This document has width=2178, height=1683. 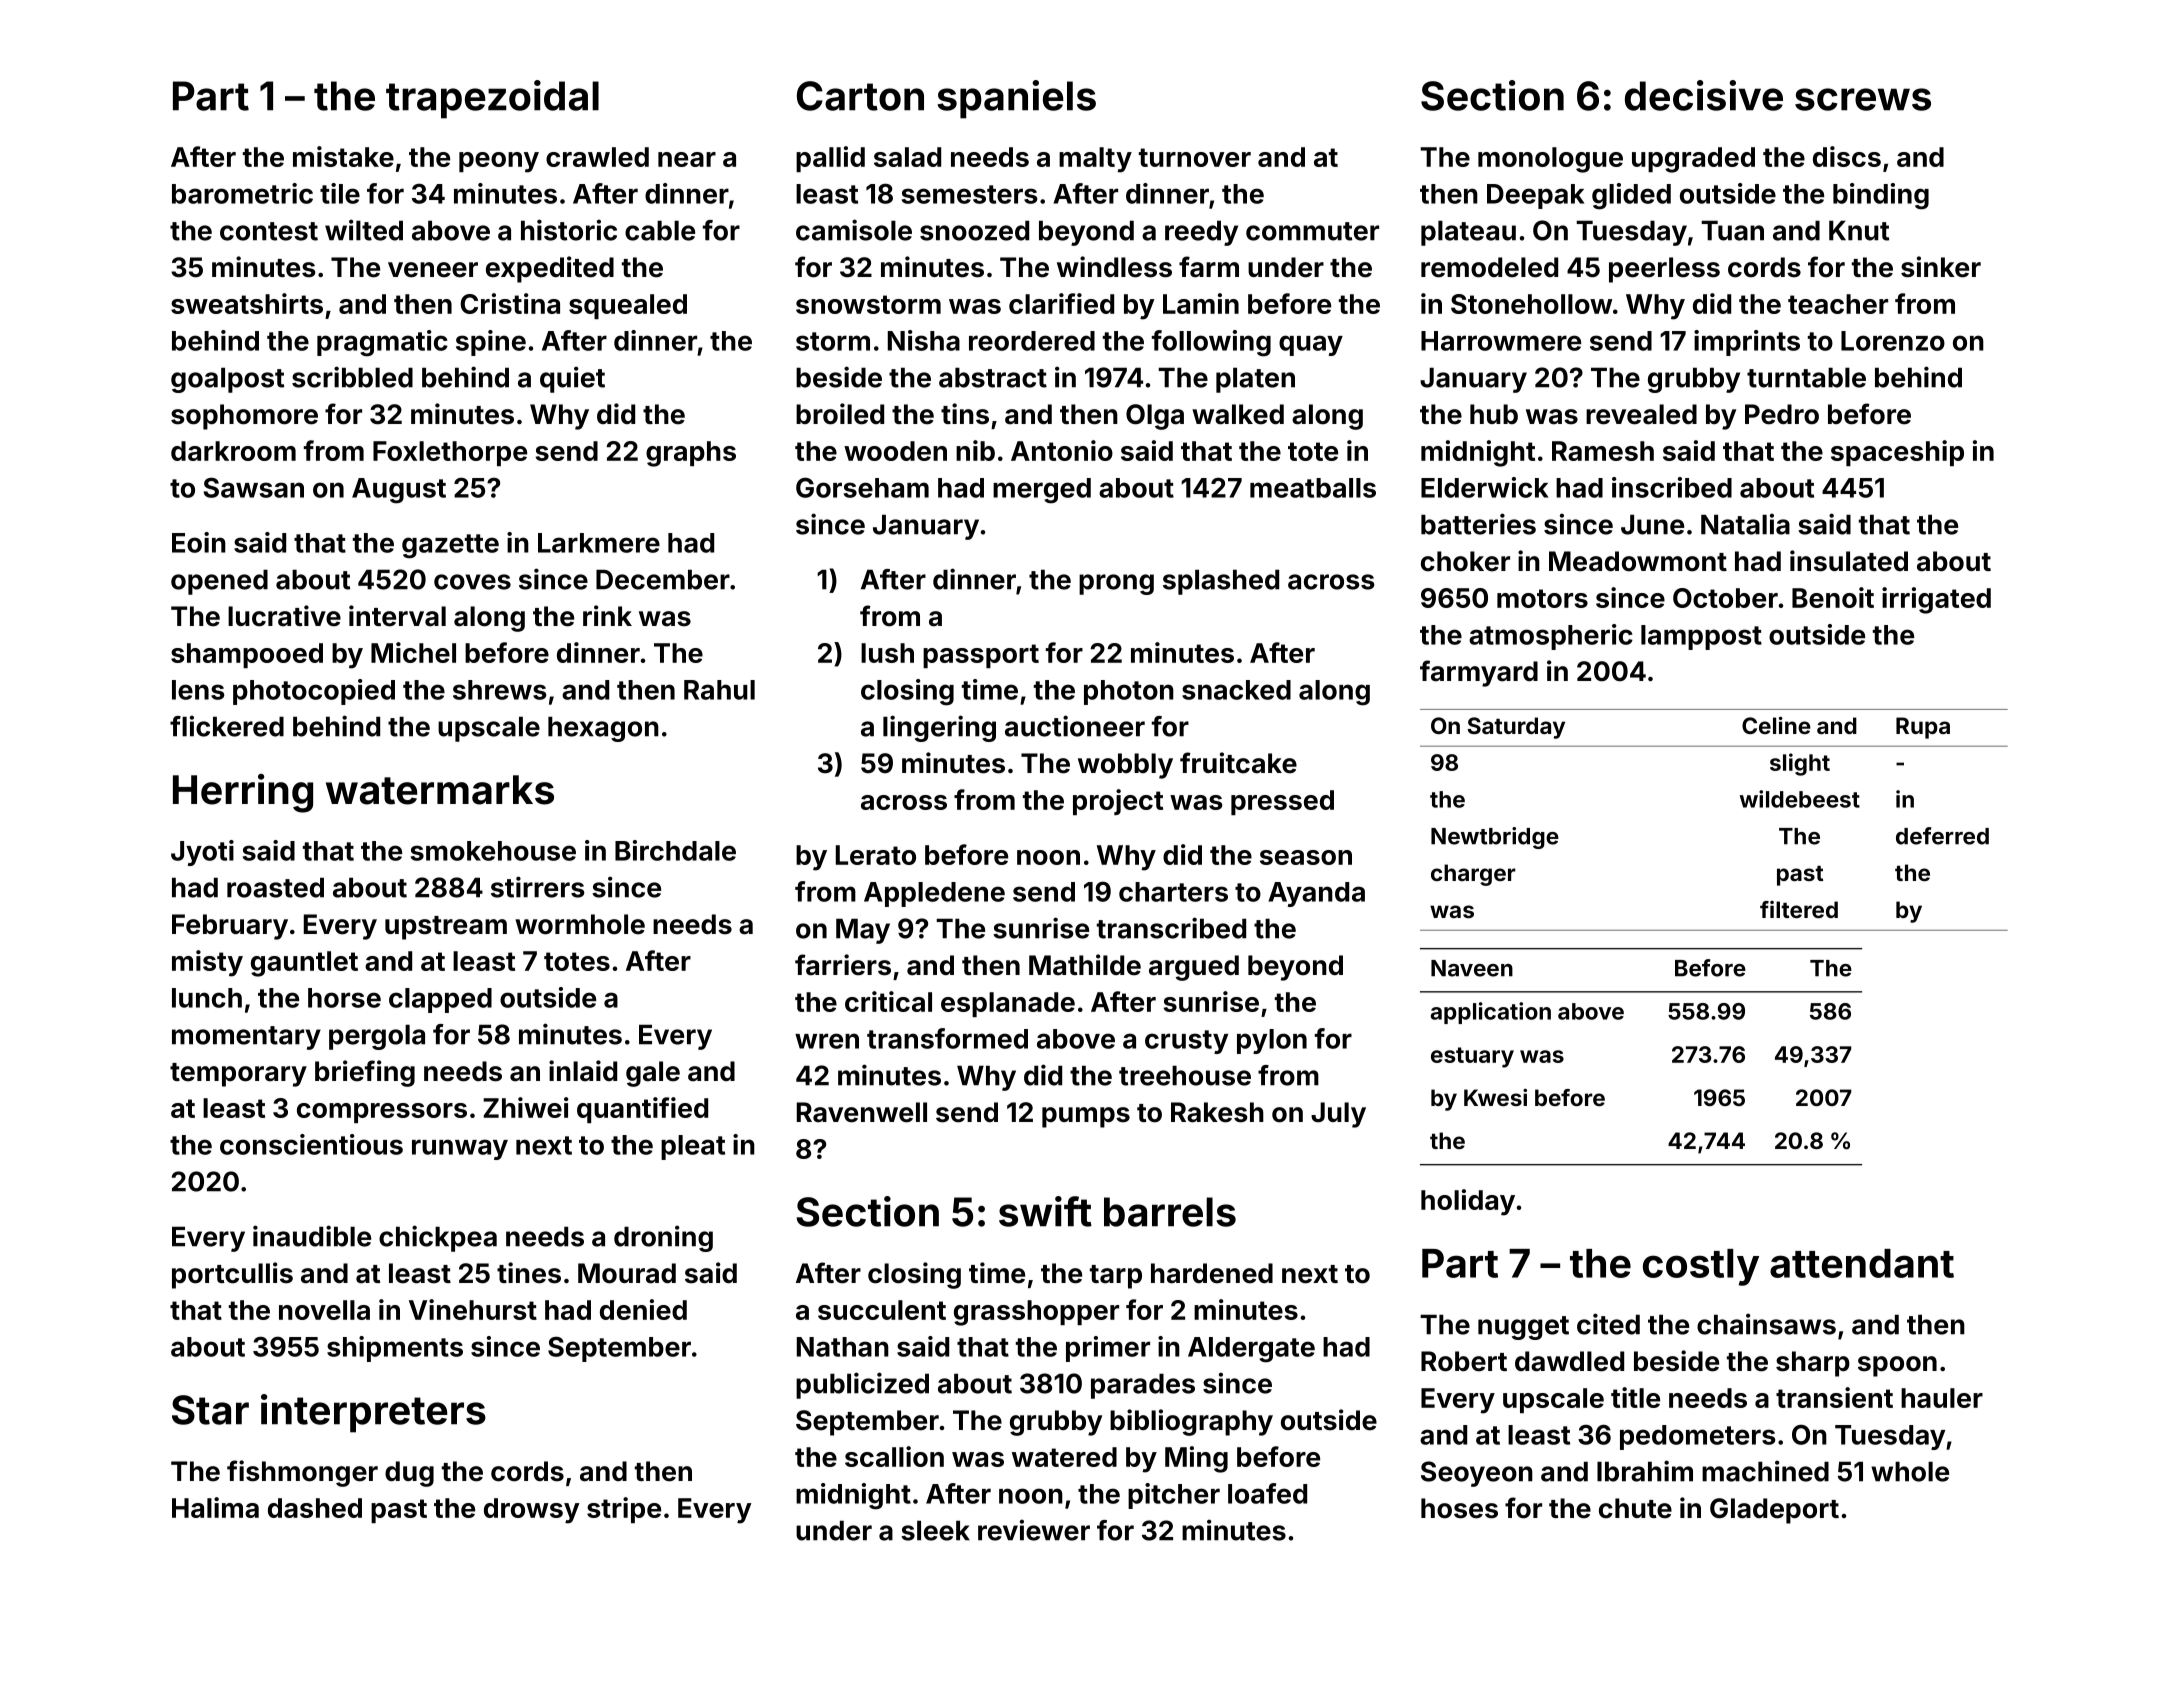 I want to click on Rahul, so click(x=719, y=690).
